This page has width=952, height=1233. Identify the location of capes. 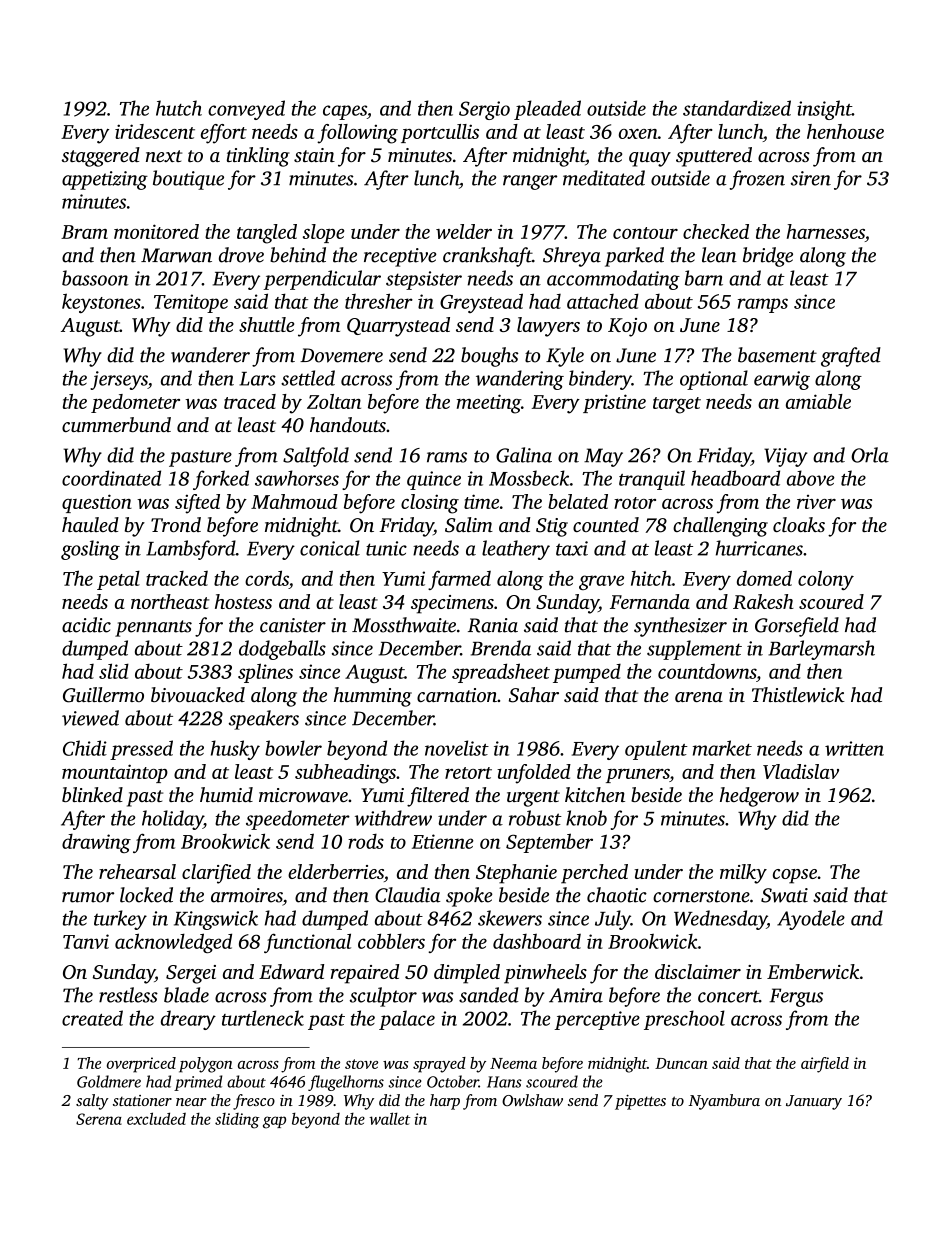
(345, 112).
